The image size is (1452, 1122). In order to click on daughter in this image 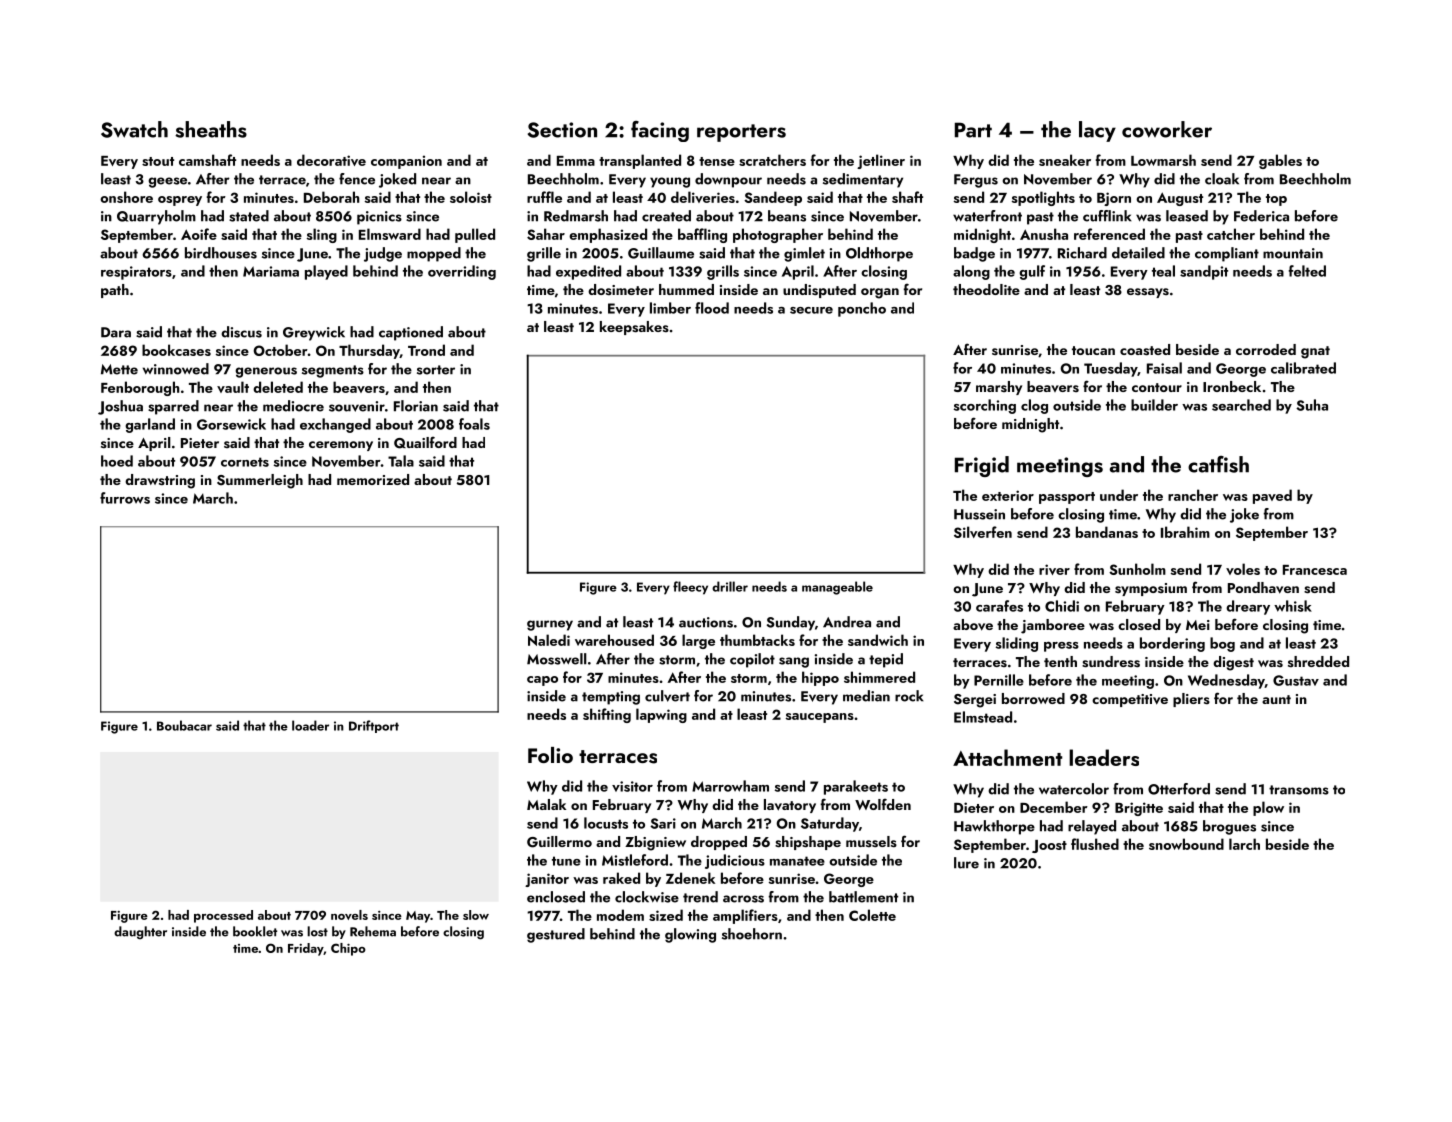, I will do `click(140, 932)`.
